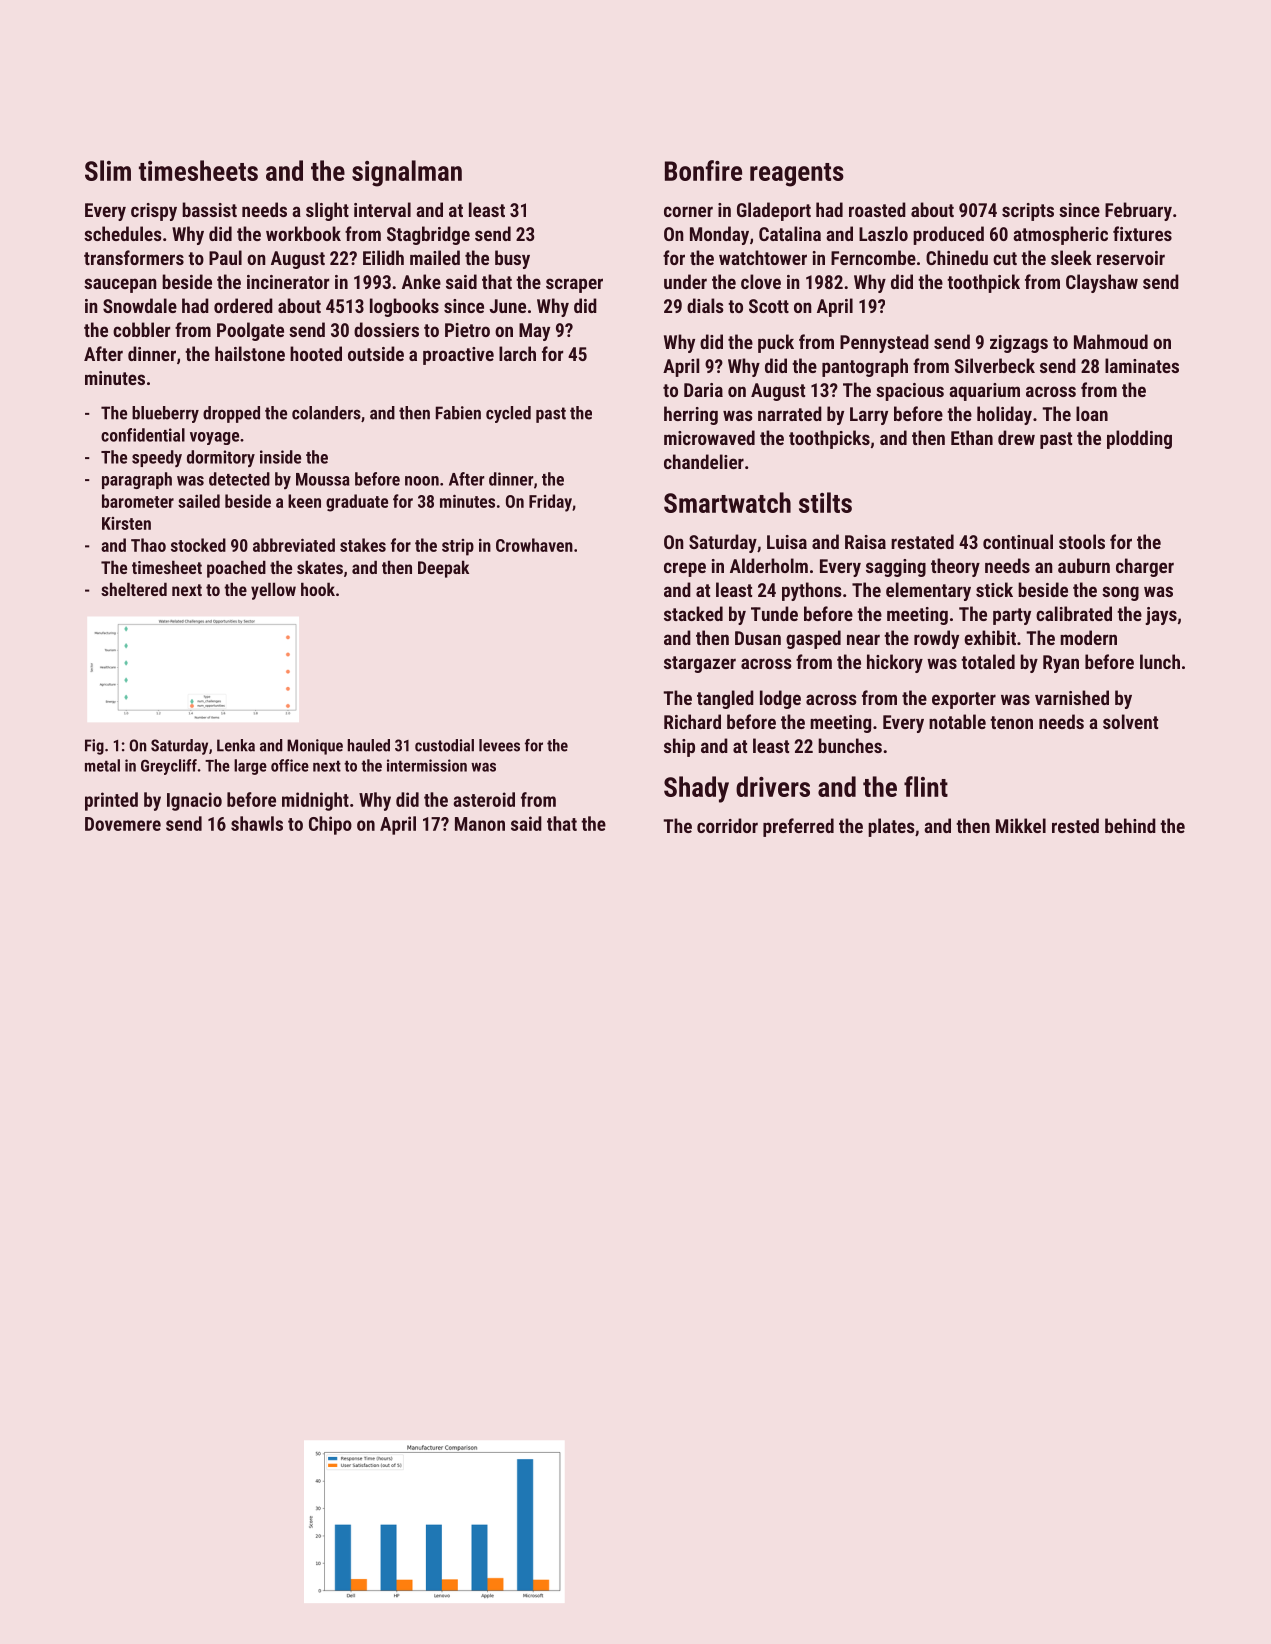 The width and height of the document is (1271, 1644). Describe the element at coordinates (1088, 637) in the document. I see `modern` at that location.
